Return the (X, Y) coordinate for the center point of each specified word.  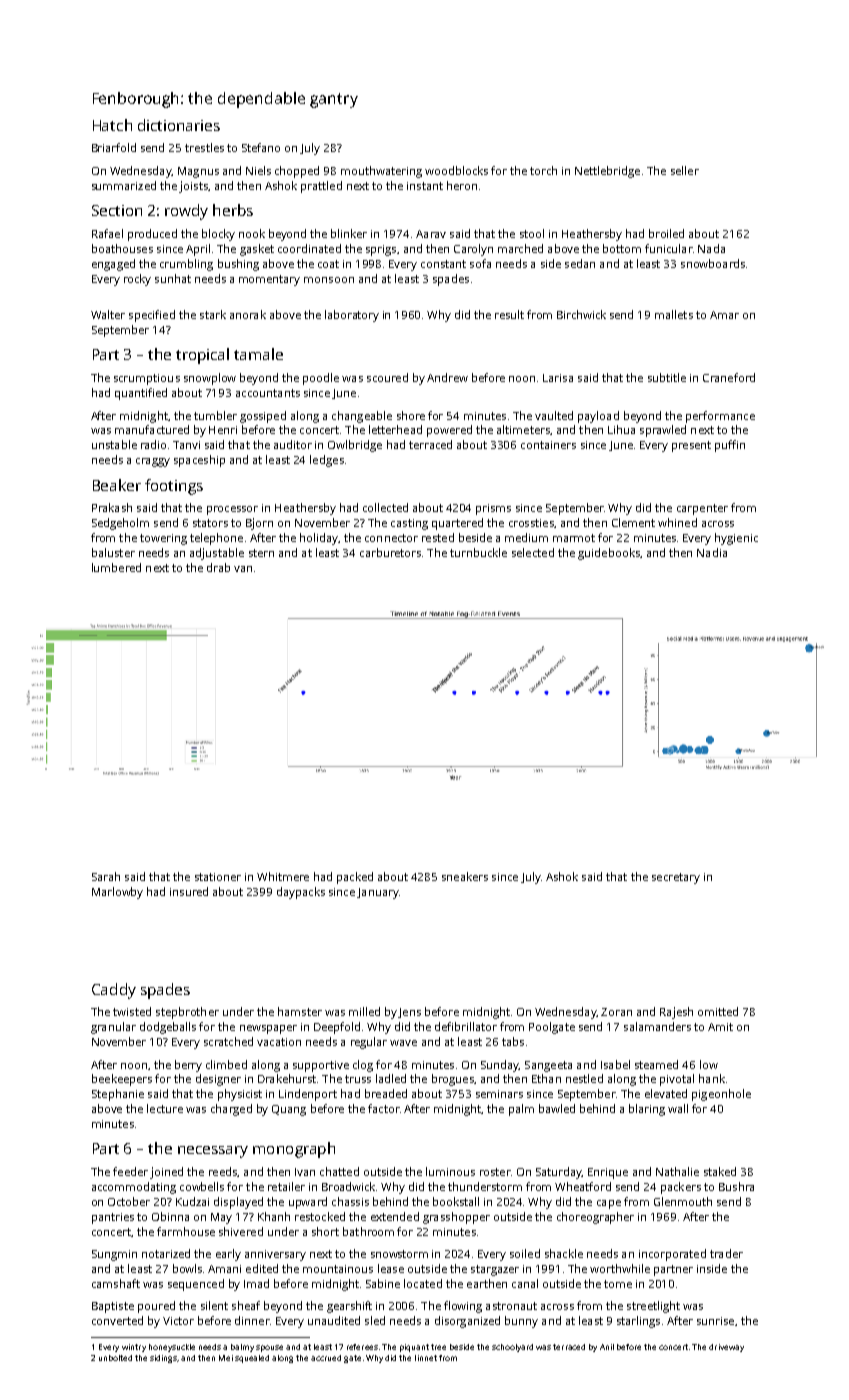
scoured (387, 377)
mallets (674, 314)
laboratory (352, 316)
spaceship (199, 461)
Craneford (729, 377)
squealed (252, 1359)
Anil (607, 1347)
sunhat (173, 278)
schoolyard (512, 1348)
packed (355, 878)
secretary (676, 878)
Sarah (106, 876)
